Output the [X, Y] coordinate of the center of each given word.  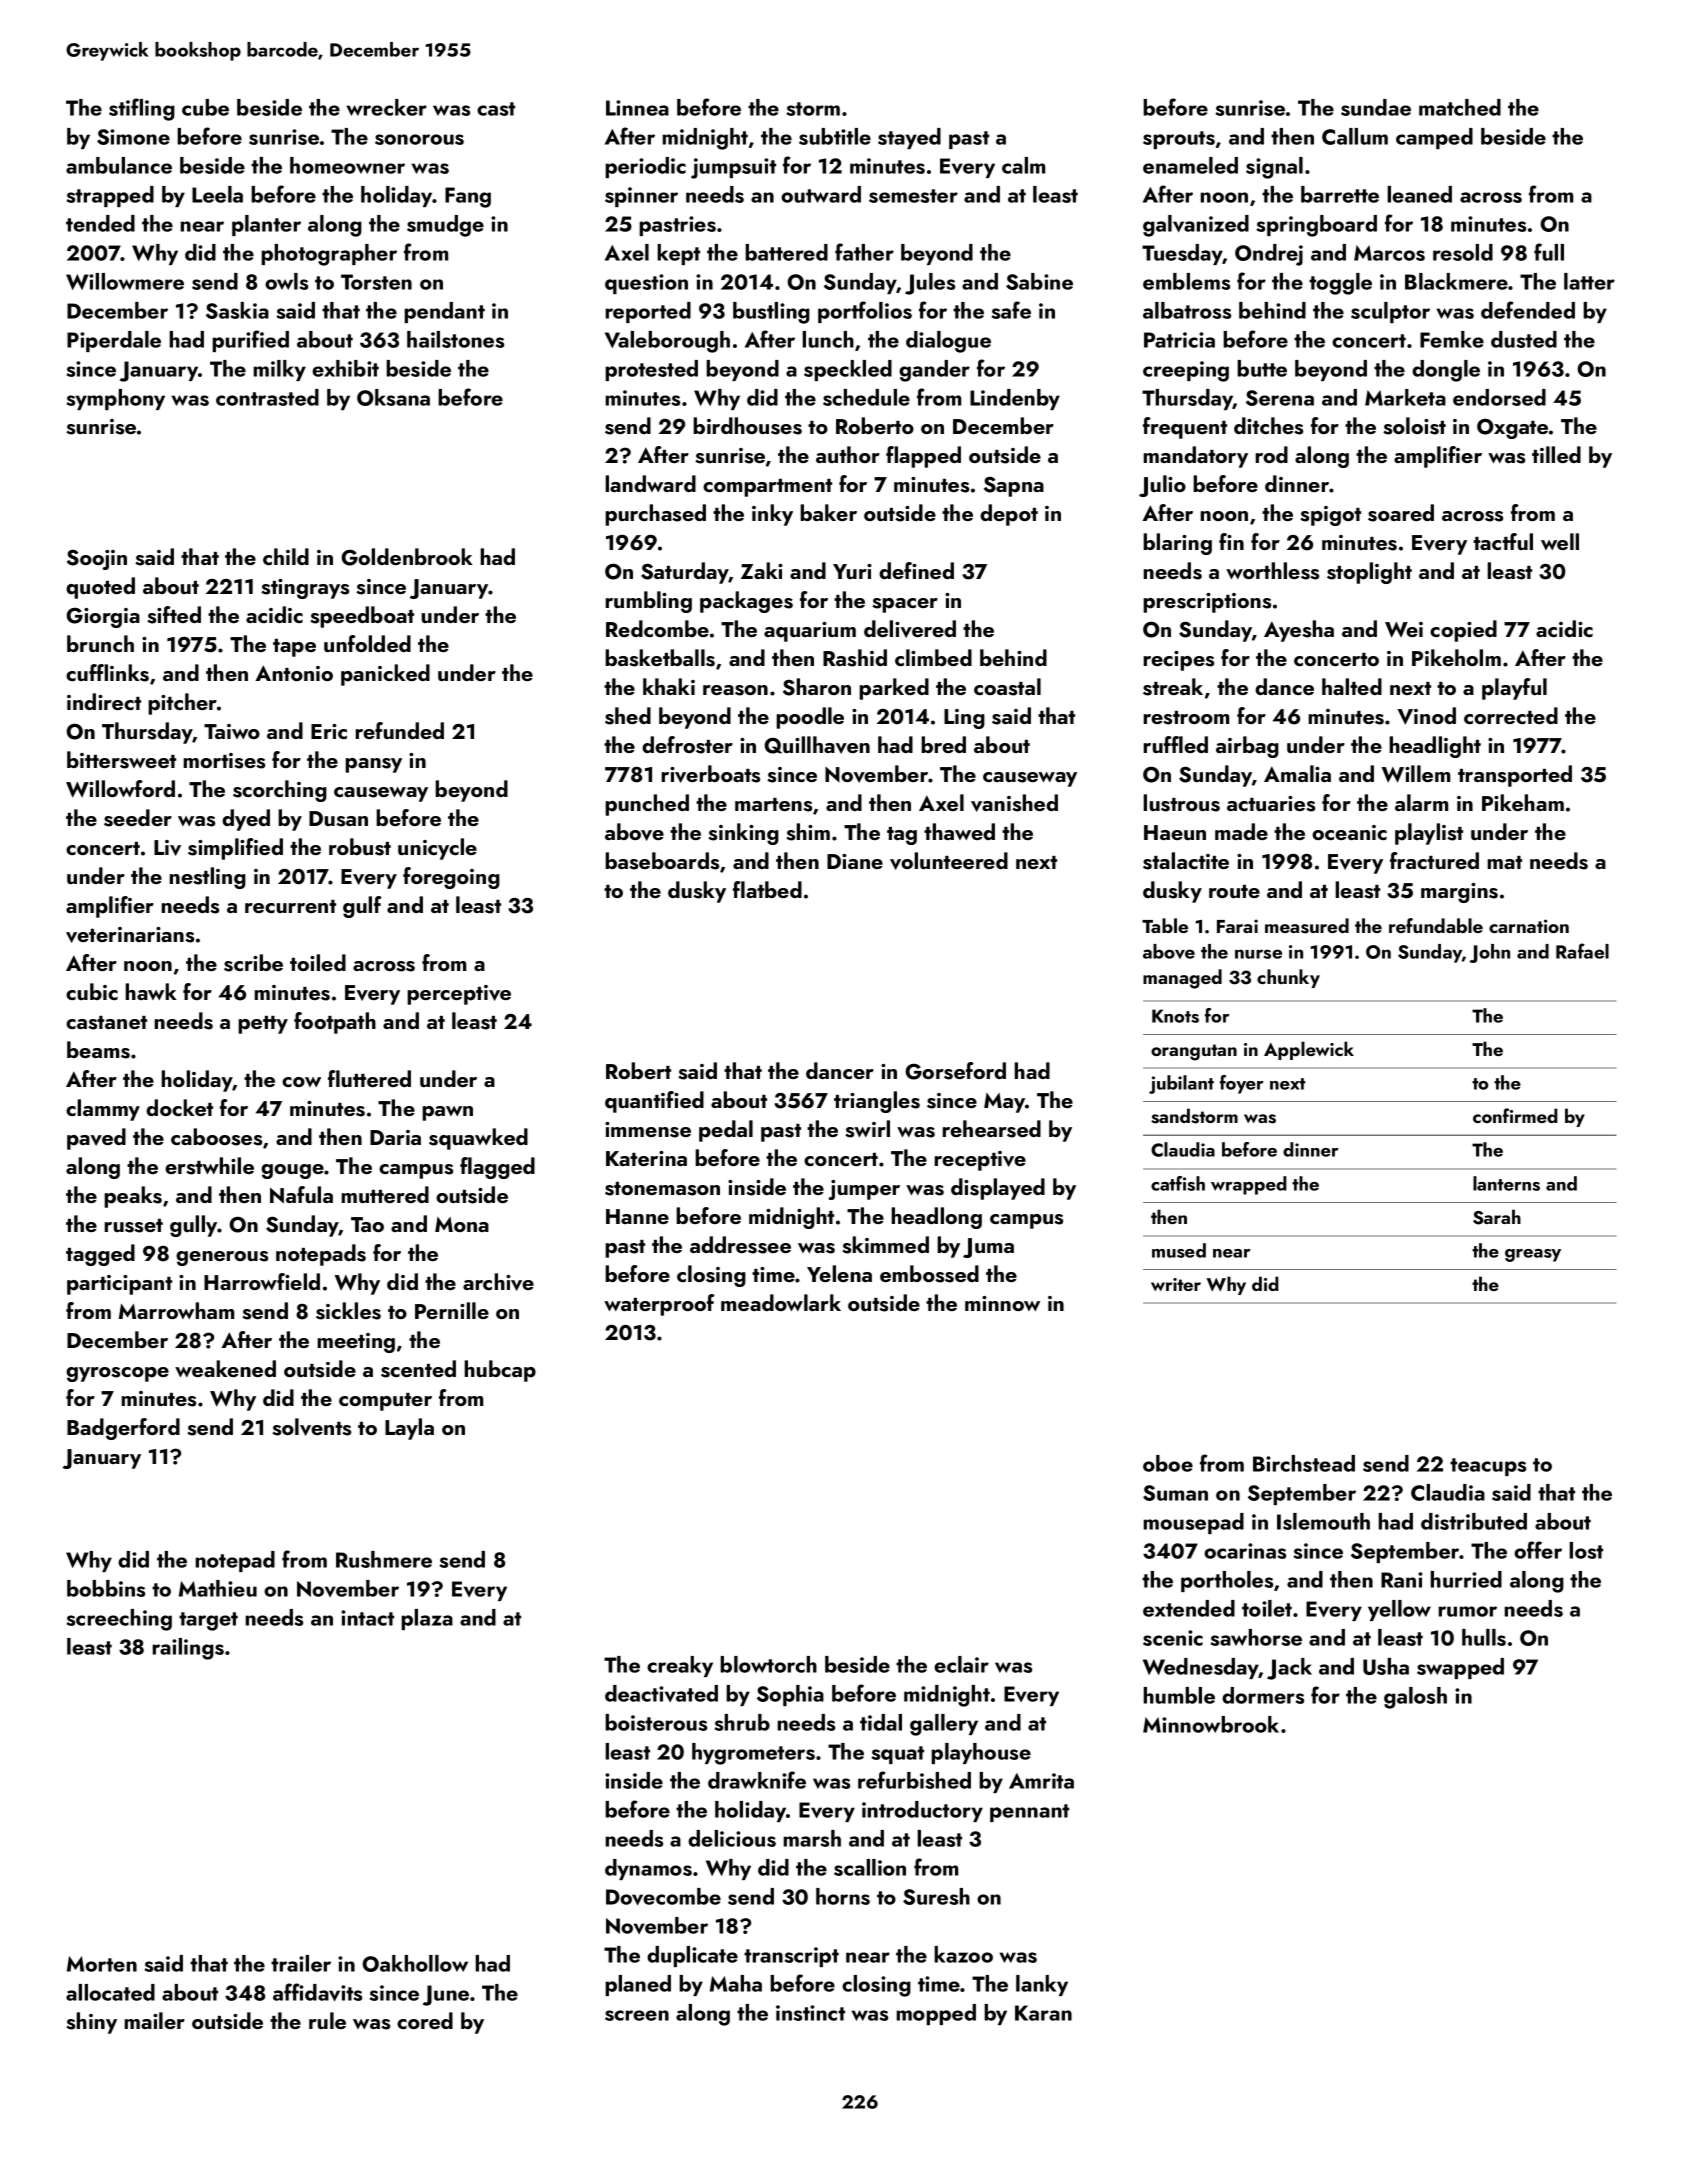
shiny [91, 2023]
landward [651, 483]
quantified [654, 1102]
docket [179, 1107]
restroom [1186, 718]
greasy [1533, 1255]
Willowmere [125, 281]
